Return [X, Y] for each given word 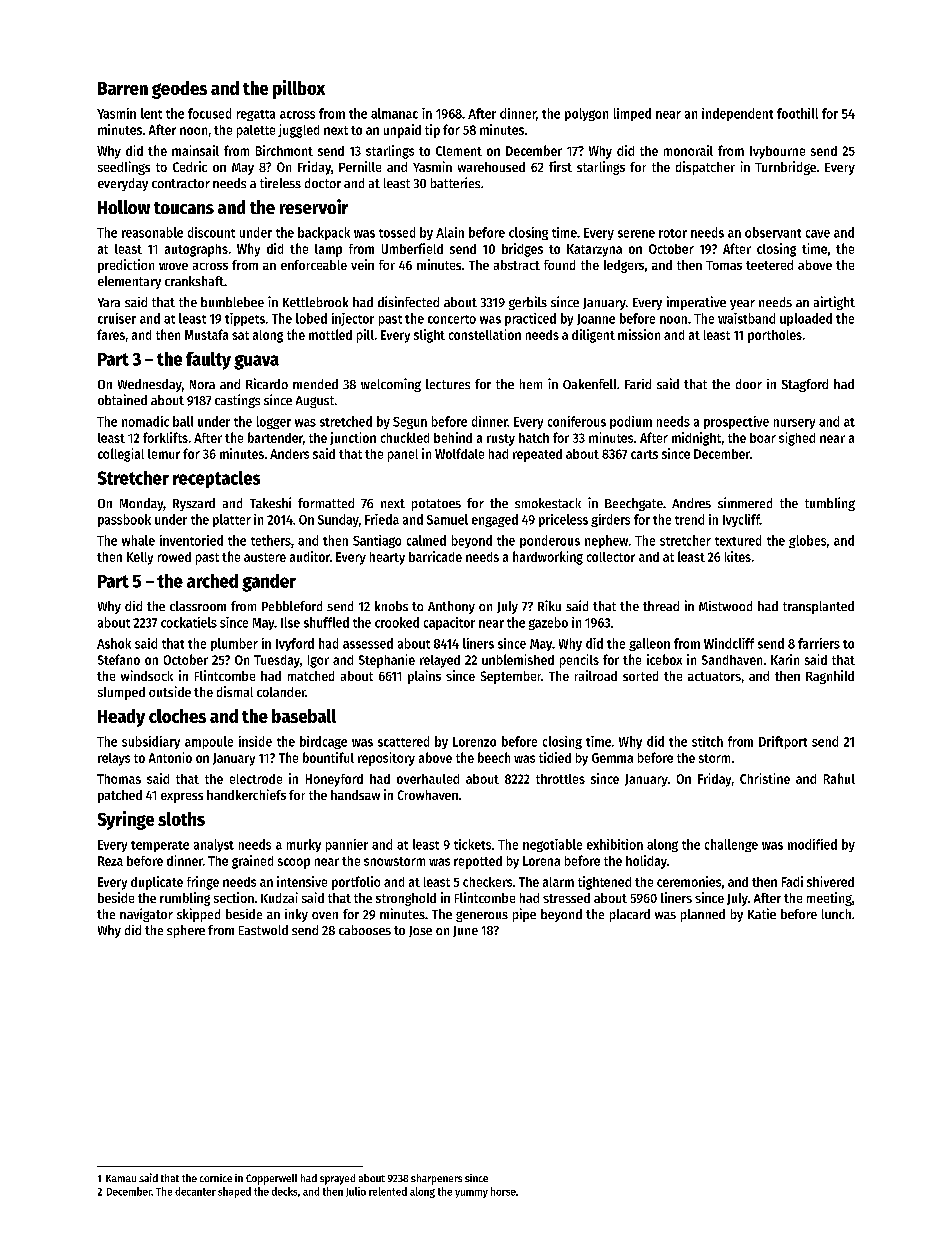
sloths [181, 819]
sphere [186, 931]
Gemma [612, 758]
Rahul [839, 778]
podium [631, 422]
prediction [126, 266]
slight [429, 336]
